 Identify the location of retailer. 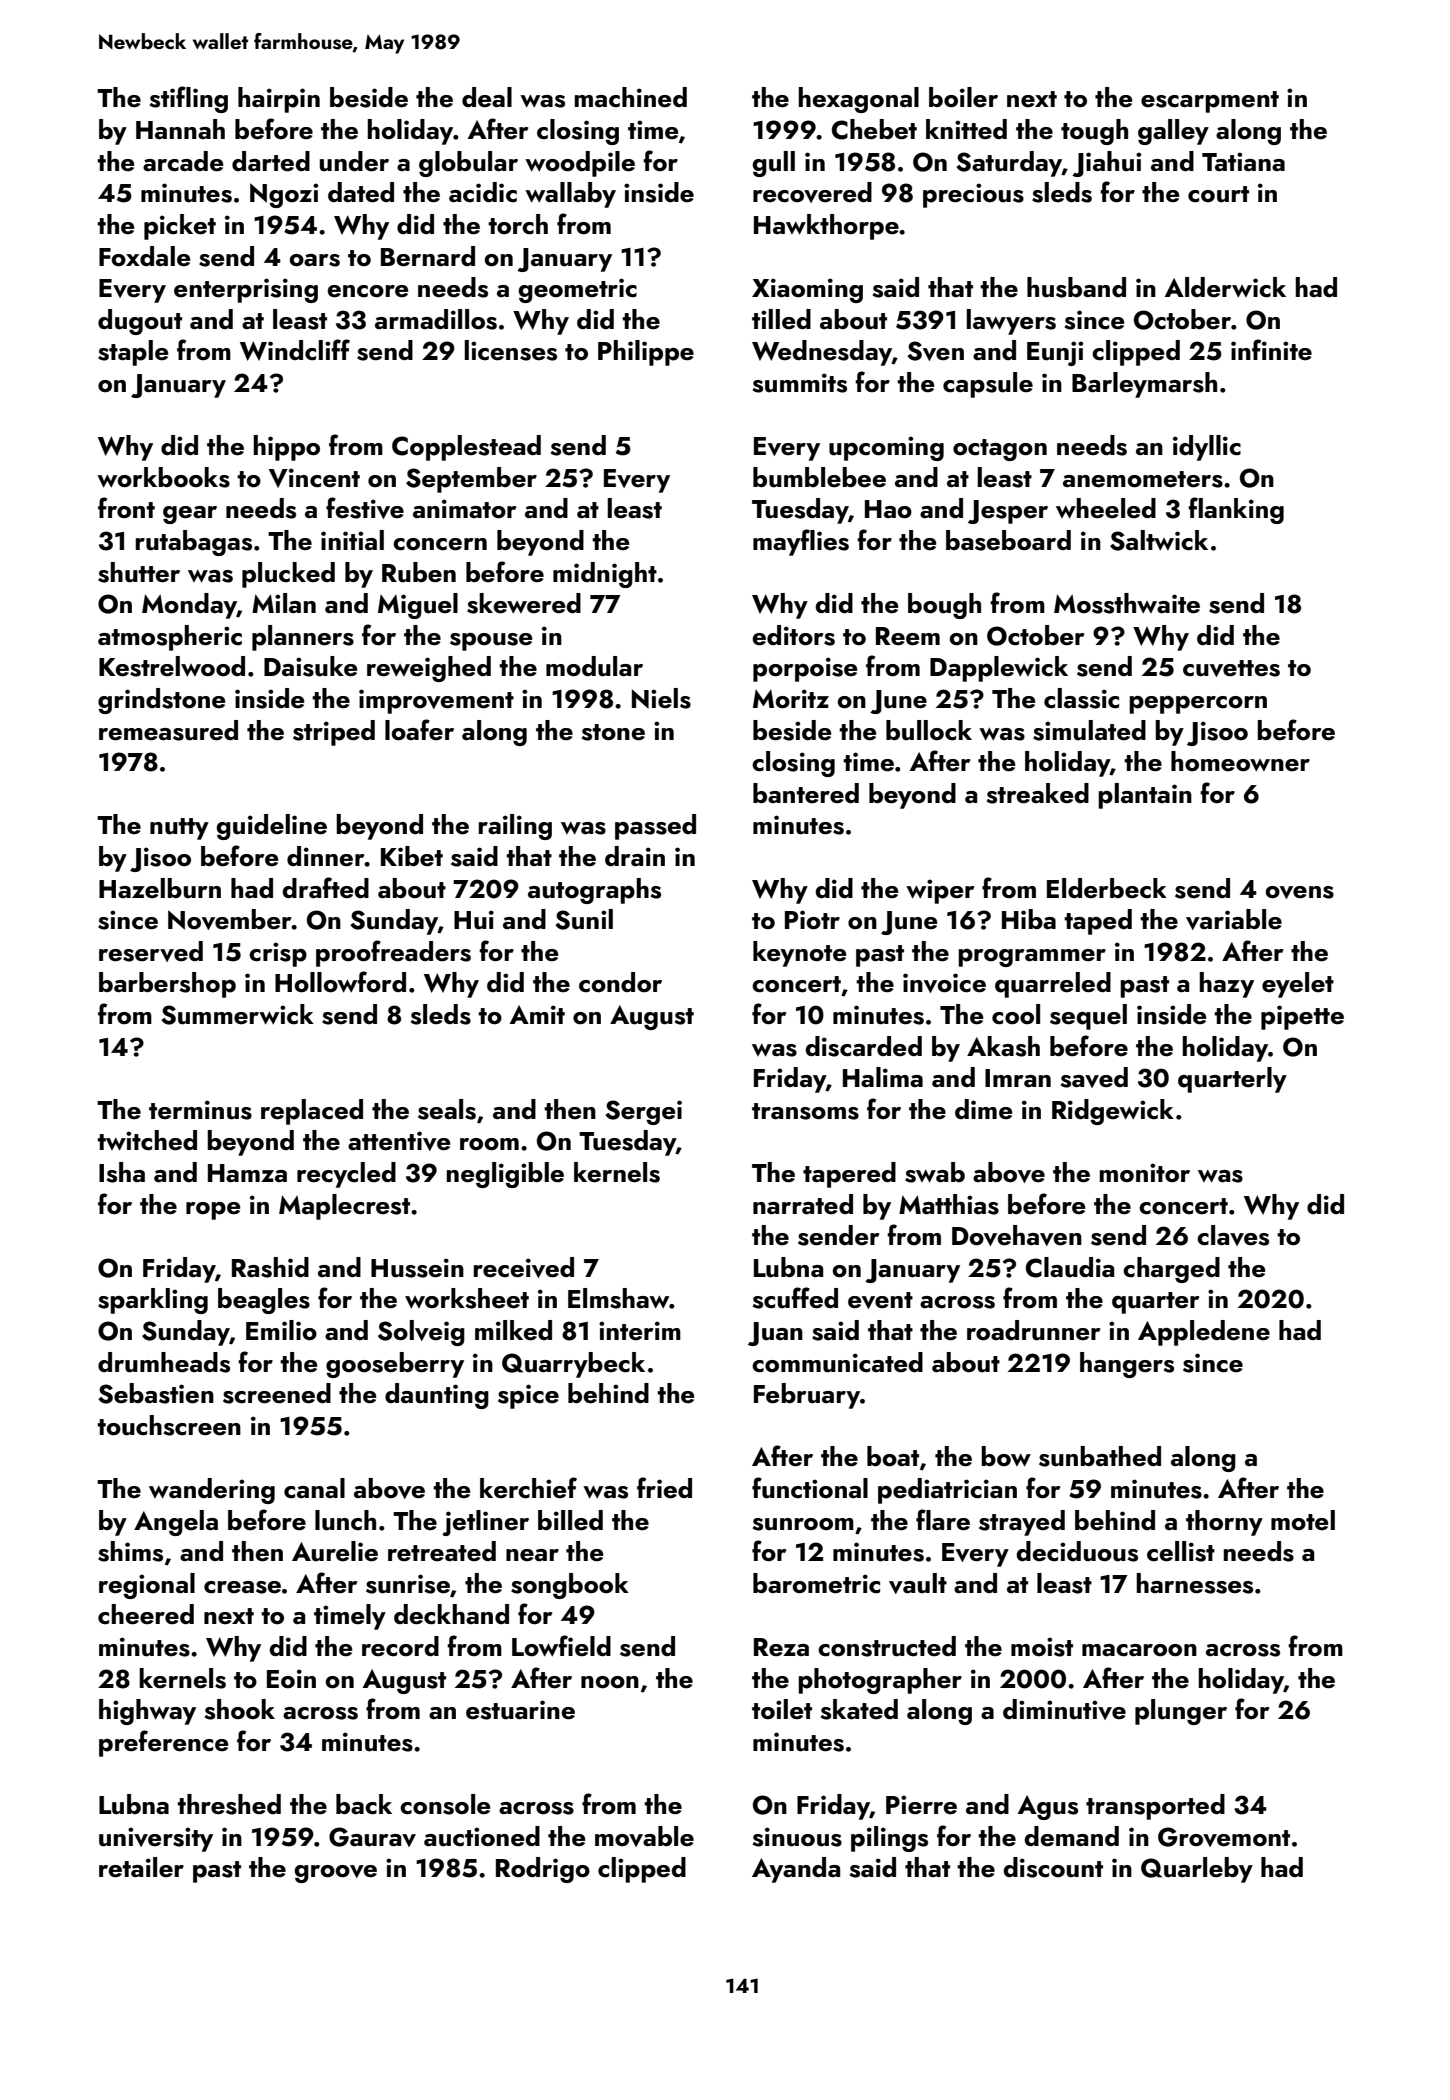
(141, 1867).
